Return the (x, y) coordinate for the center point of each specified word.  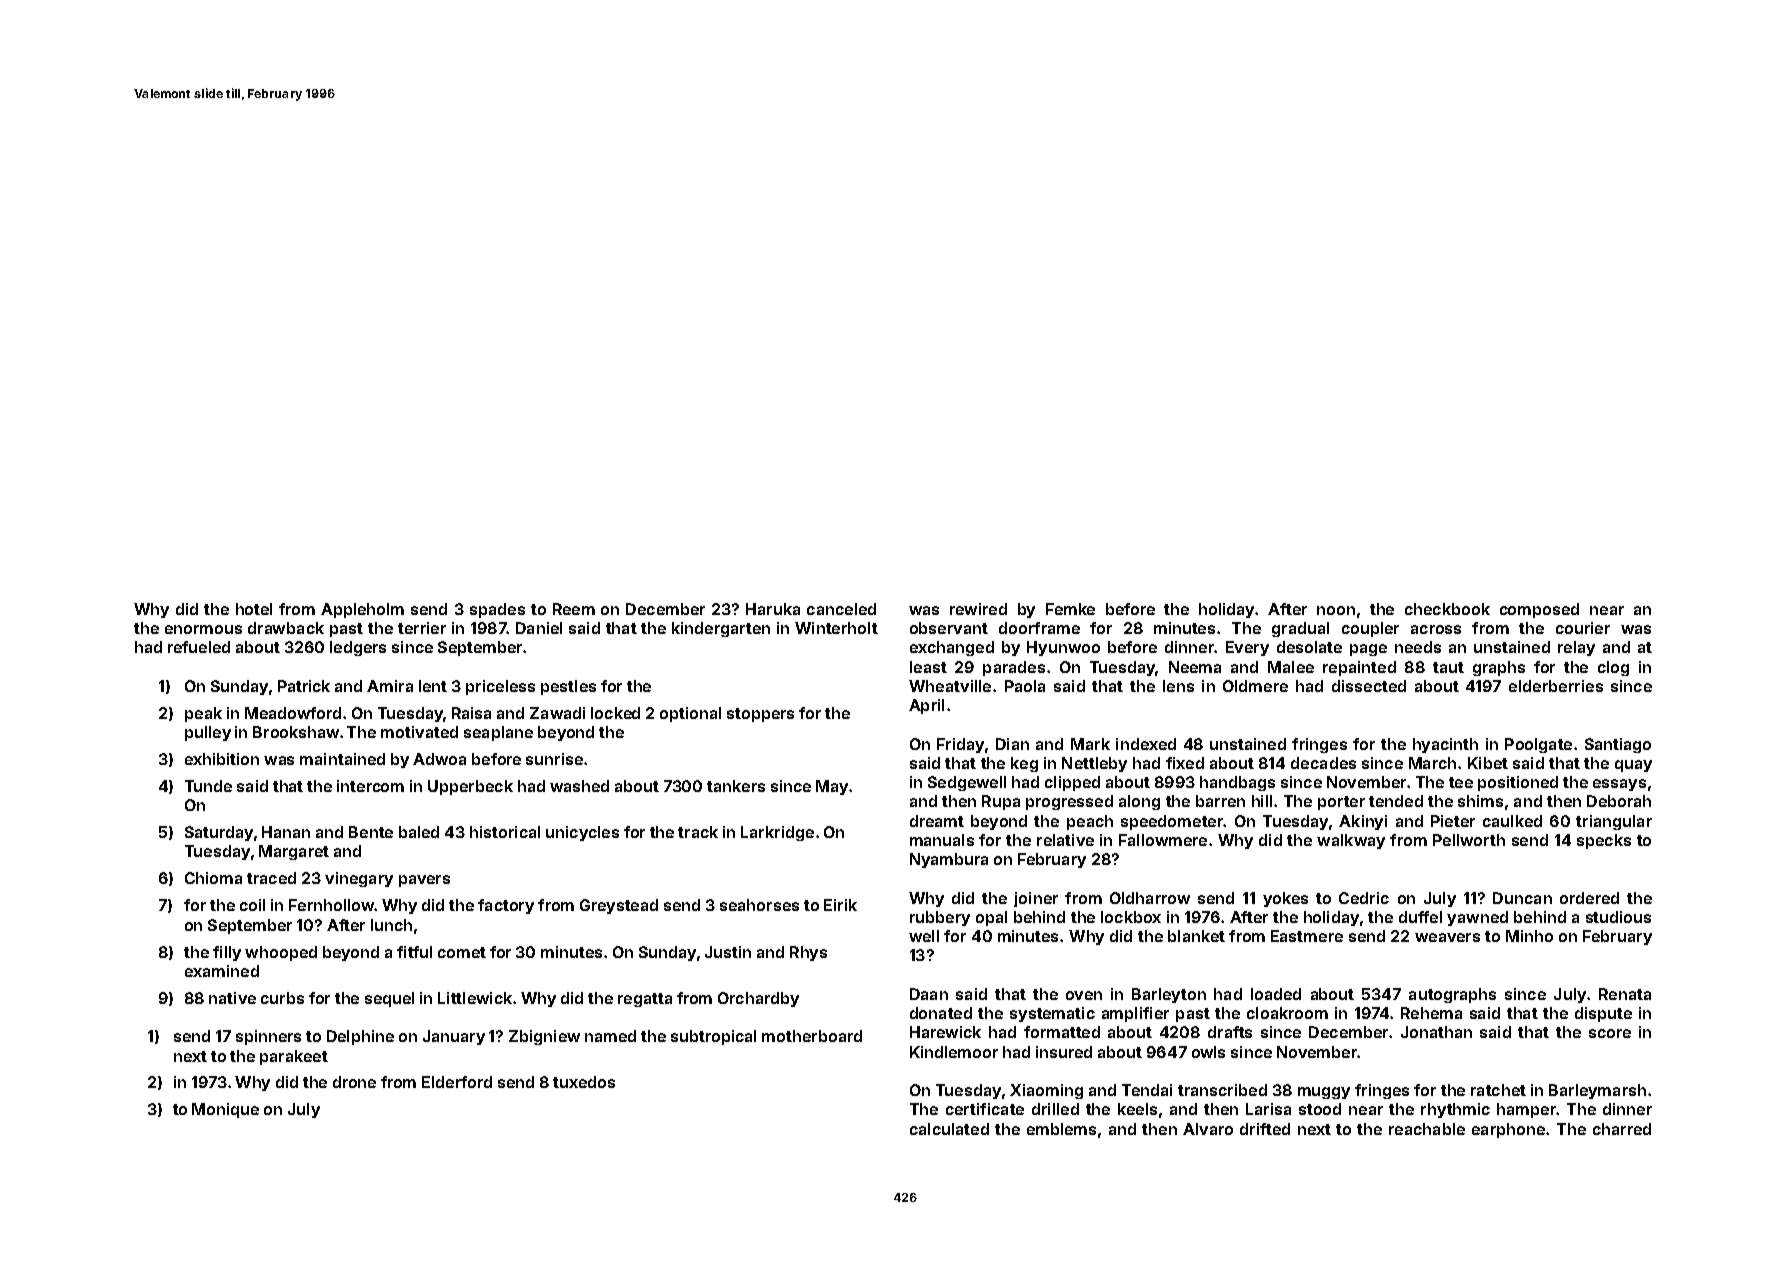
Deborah (1619, 801)
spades (497, 610)
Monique (225, 1110)
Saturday (219, 833)
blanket (1196, 936)
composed (1539, 610)
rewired (978, 609)
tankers (736, 786)
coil (252, 905)
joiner (1036, 899)
